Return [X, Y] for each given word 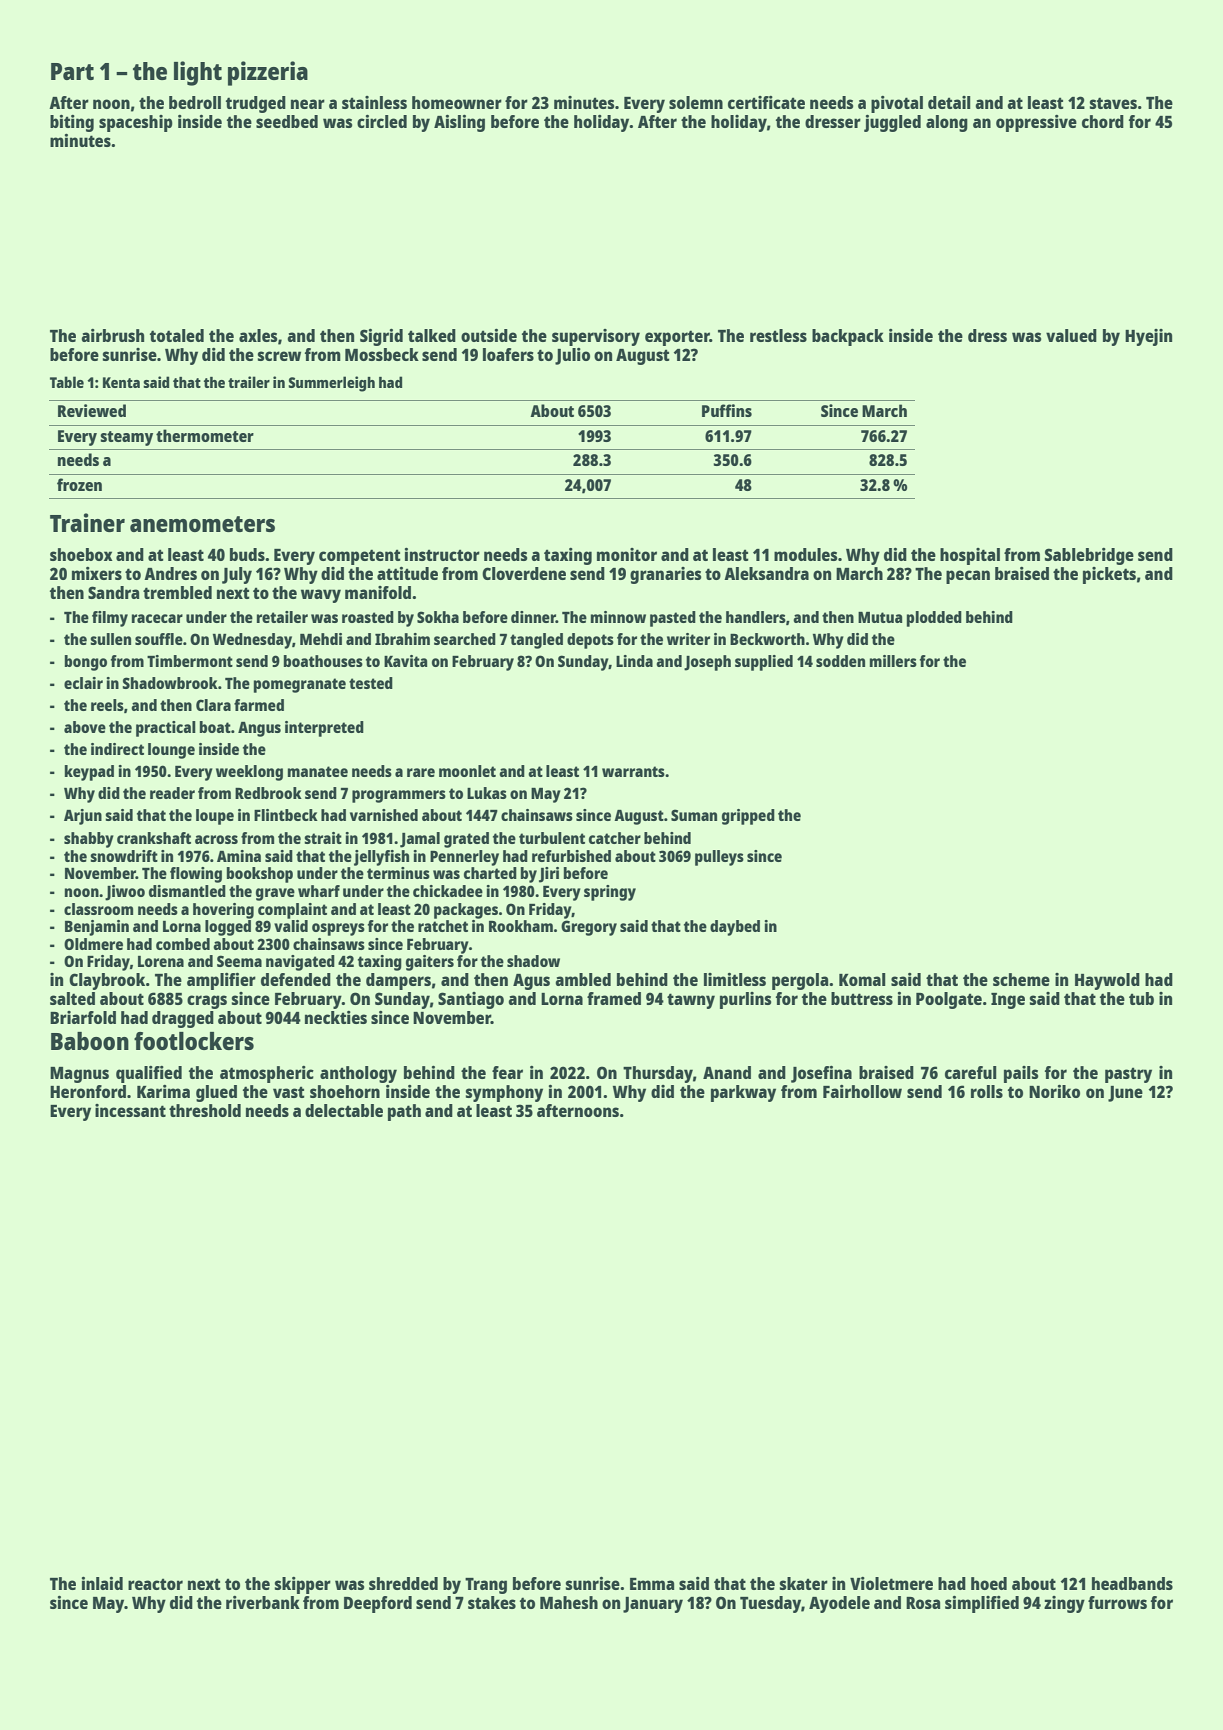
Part [72, 71]
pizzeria [268, 73]
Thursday [658, 1074]
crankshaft [154, 838]
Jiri [549, 875]
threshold [205, 1110]
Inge [1008, 1001]
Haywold [1107, 981]
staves [1113, 103]
